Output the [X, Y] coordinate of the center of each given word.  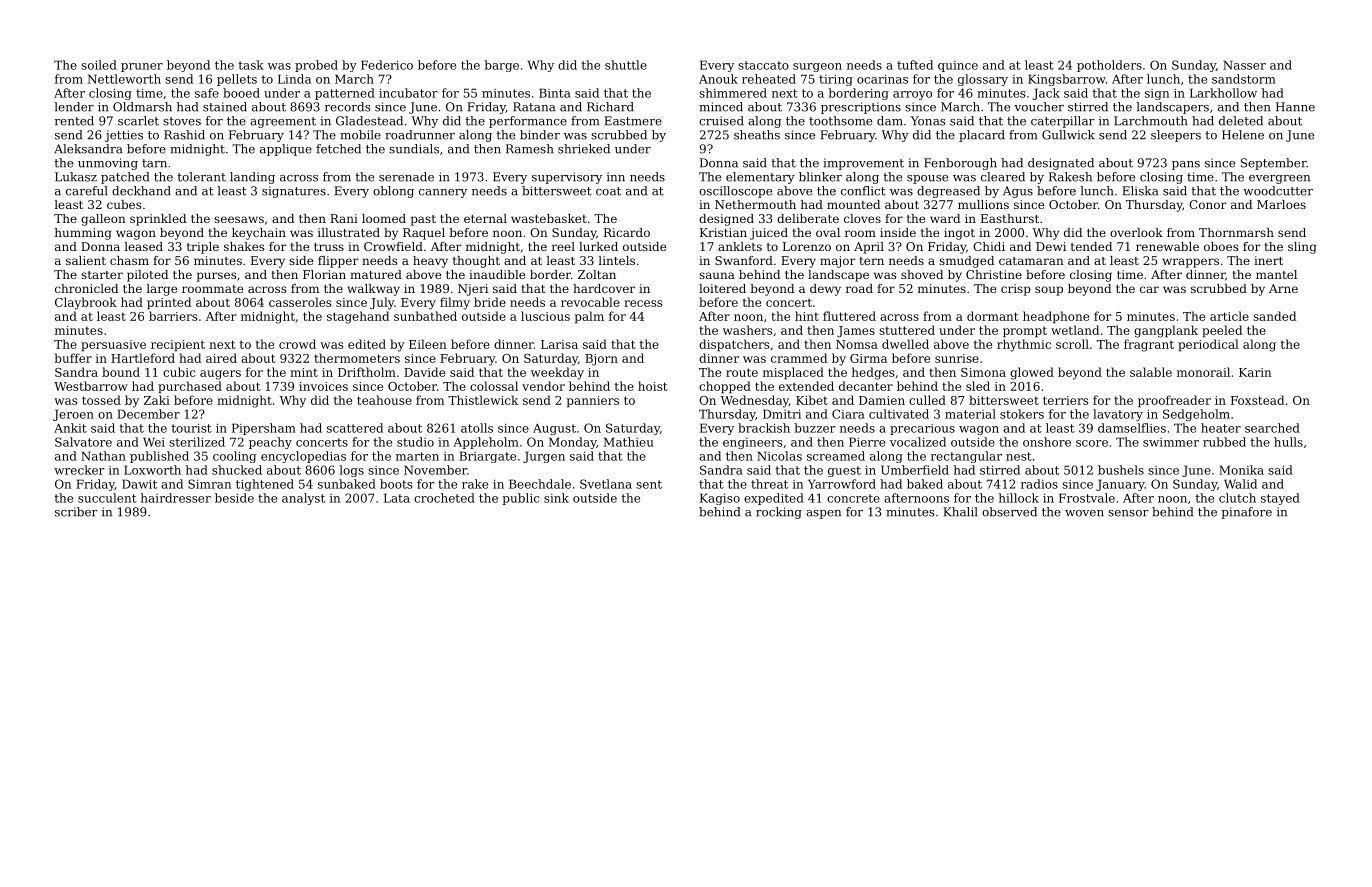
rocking [779, 513]
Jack [1046, 94]
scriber [76, 512]
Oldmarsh [142, 107]
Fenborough [960, 164]
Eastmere [633, 121]
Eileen [428, 344]
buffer [73, 358]
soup [1049, 291]
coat [608, 191]
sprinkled [158, 220]
